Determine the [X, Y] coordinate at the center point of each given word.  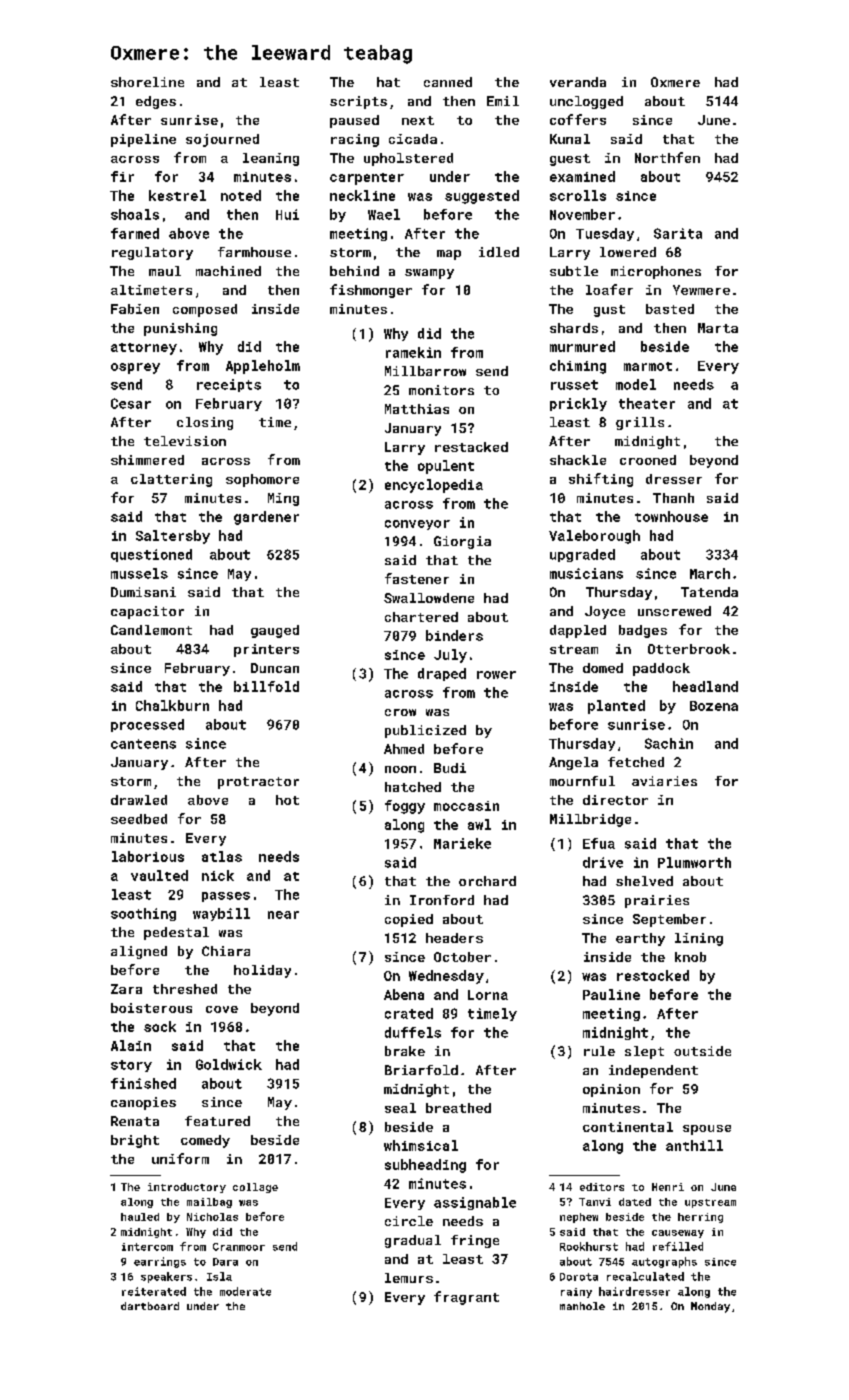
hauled [140, 1217]
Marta [718, 328]
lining [699, 939]
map [449, 255]
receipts [229, 385]
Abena [404, 994]
